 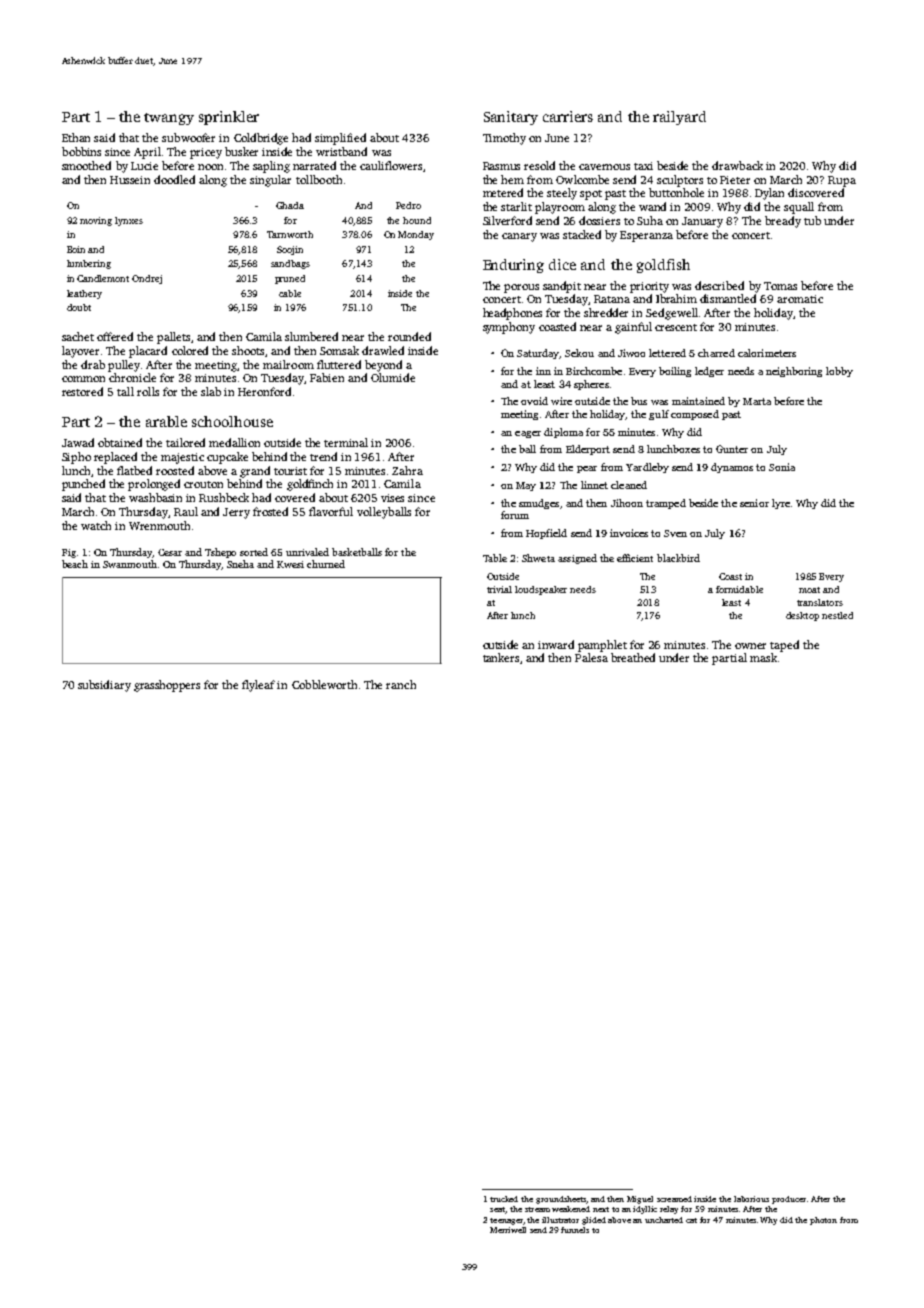 I want to click on terminal, so click(x=346, y=442).
